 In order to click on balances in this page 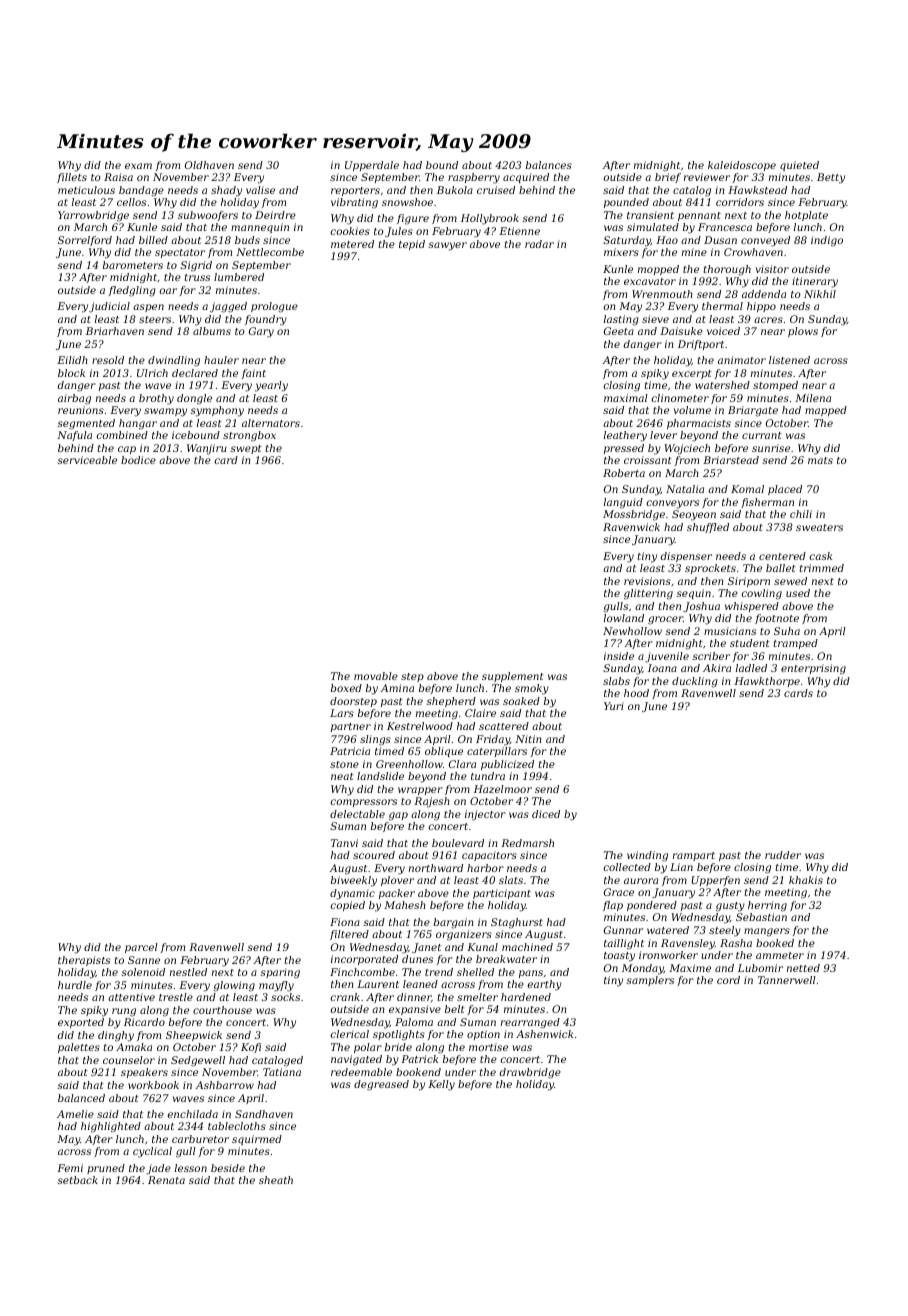, I will do `click(549, 165)`.
